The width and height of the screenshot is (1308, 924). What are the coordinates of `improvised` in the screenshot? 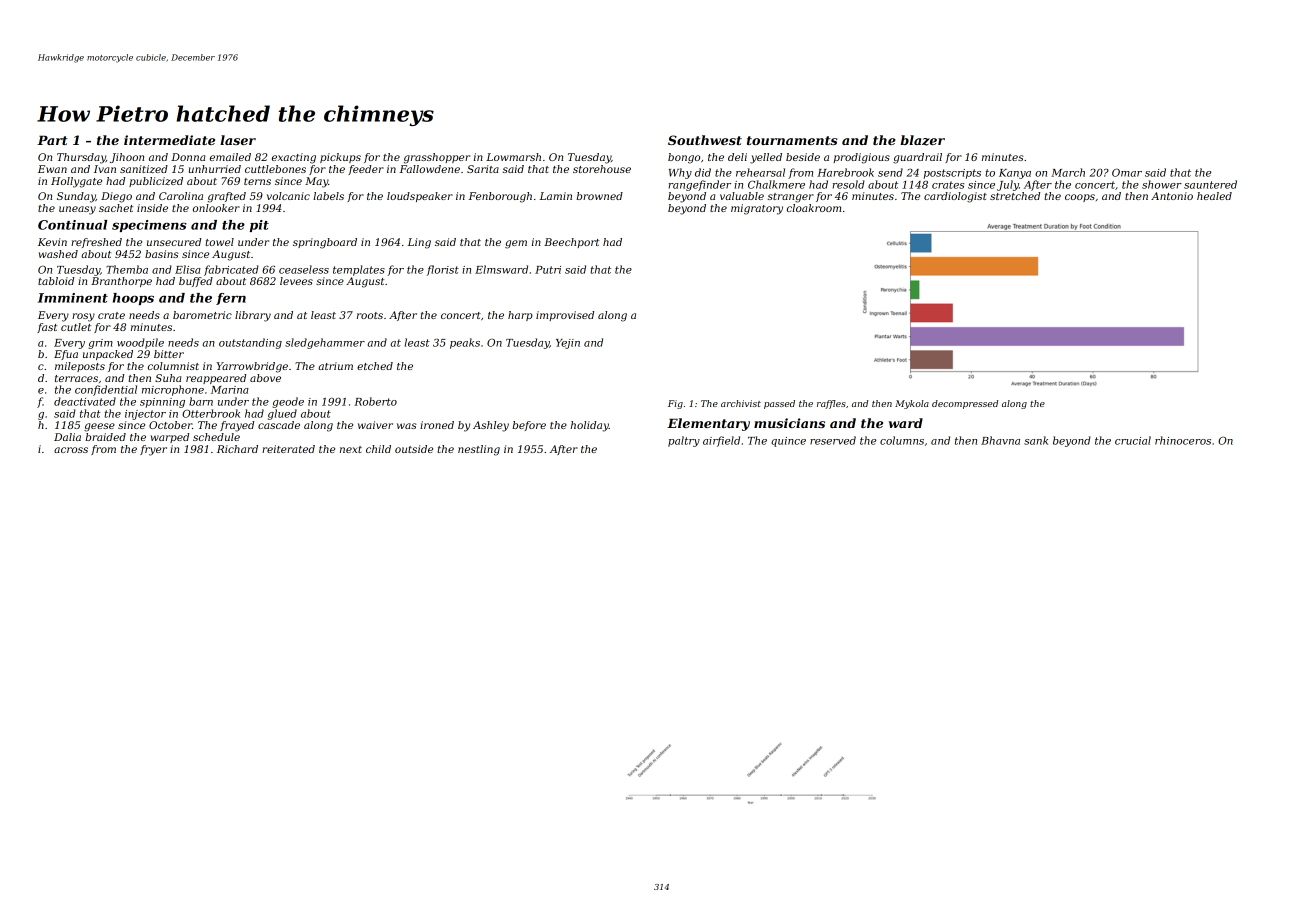 It's located at (565, 316).
